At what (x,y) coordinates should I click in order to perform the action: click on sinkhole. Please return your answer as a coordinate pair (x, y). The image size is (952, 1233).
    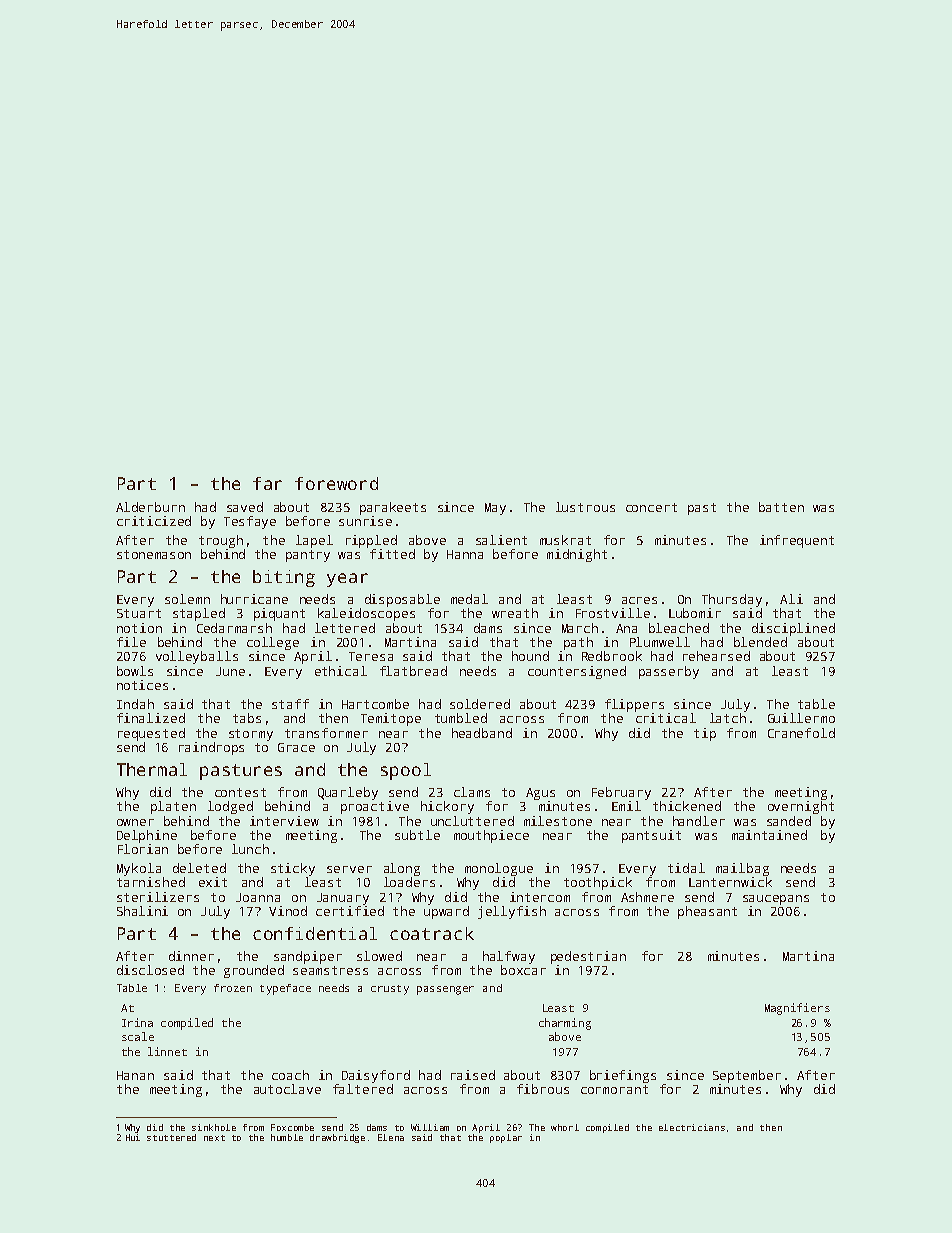
    Looking at the image, I should click on (214, 1127).
